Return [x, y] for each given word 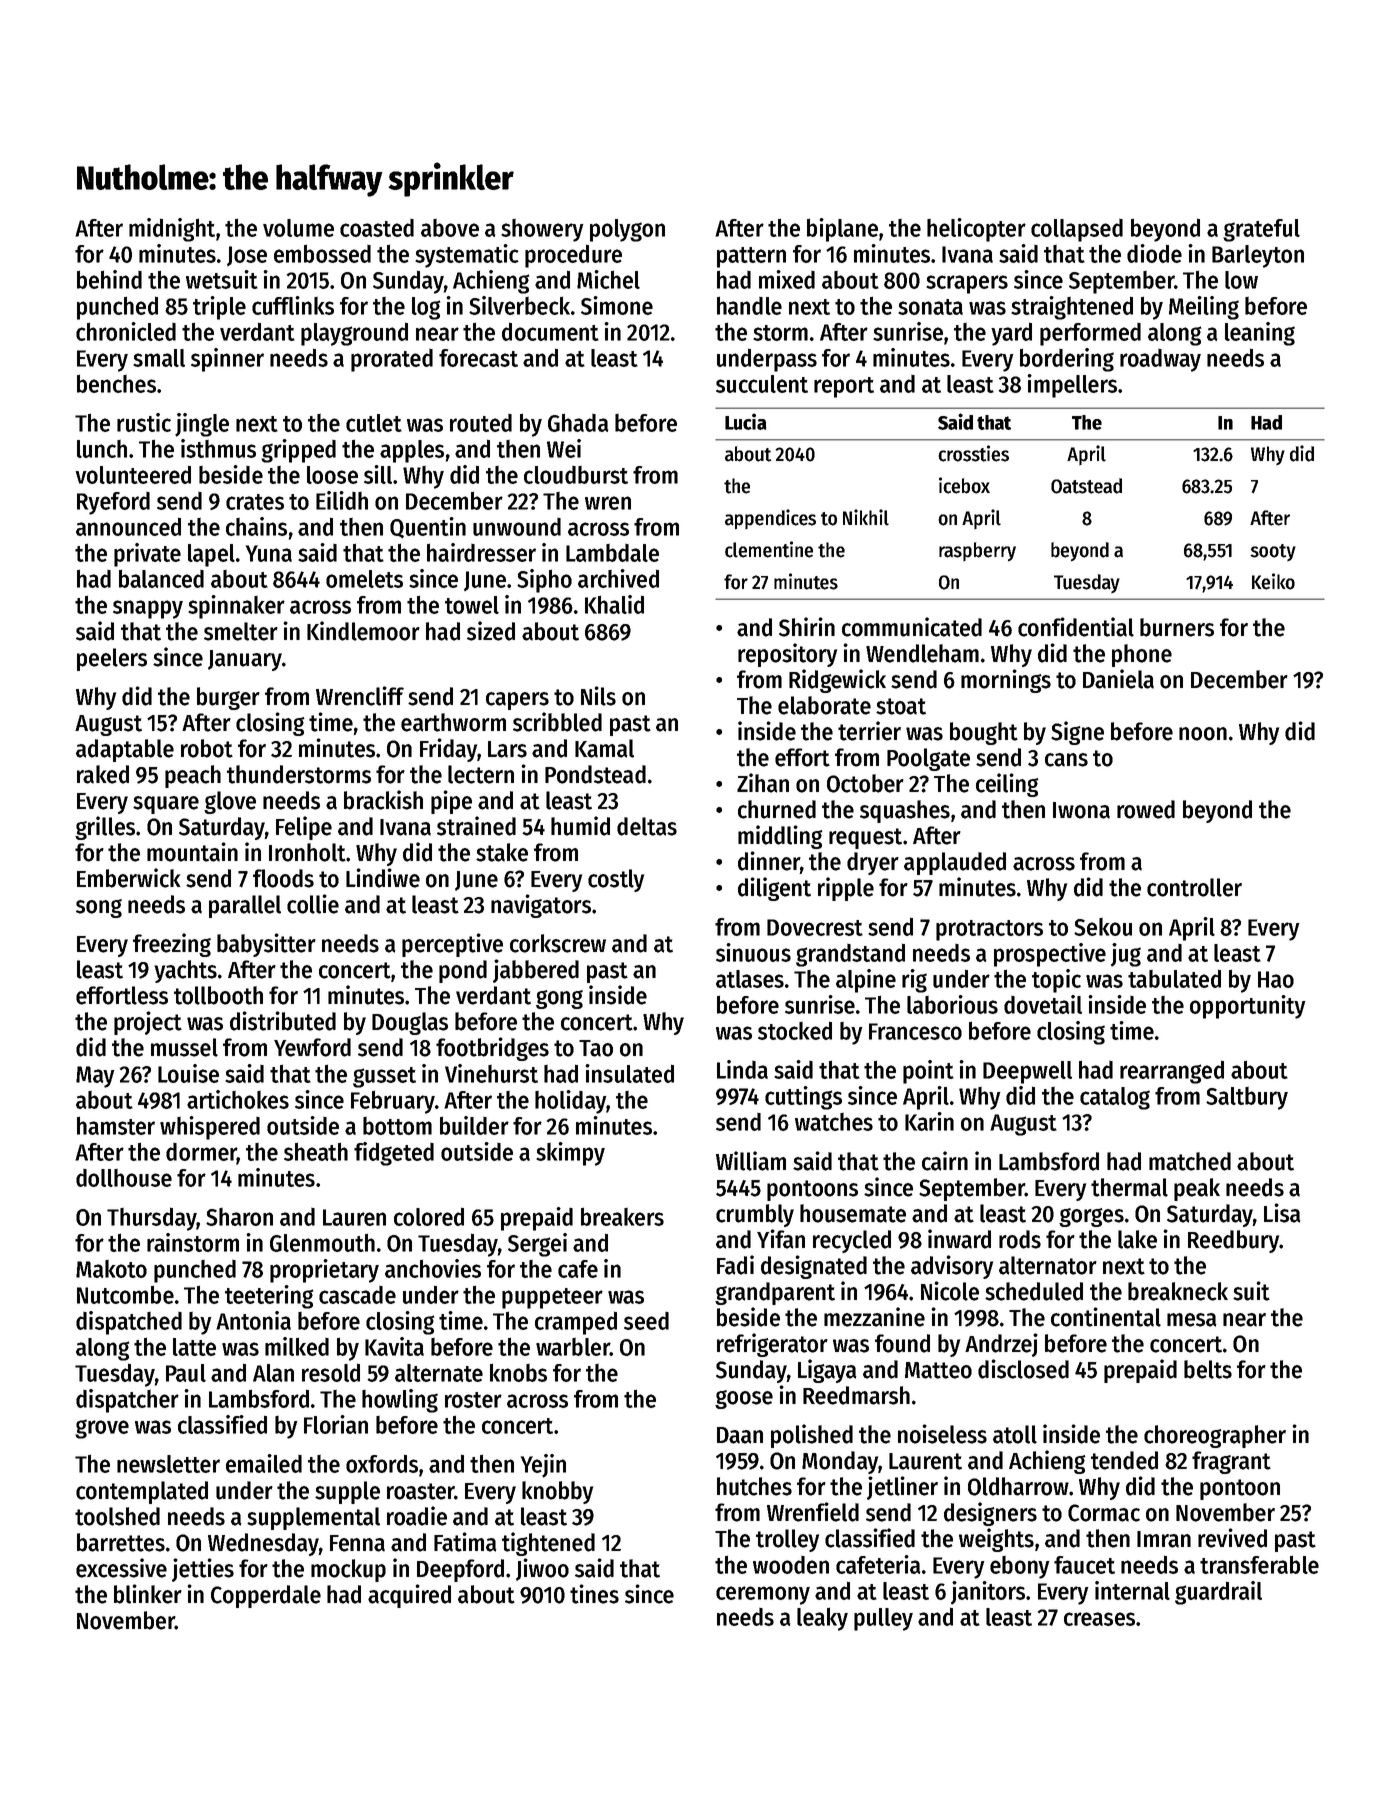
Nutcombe [125, 1294]
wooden [791, 1565]
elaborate [824, 705]
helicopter [976, 230]
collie [313, 904]
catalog [1115, 1098]
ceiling [1007, 785]
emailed [264, 1463]
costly [616, 880]
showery [542, 230]
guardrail [1218, 1593]
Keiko [1273, 581]
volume [298, 228]
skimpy [570, 1154]
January [245, 660]
